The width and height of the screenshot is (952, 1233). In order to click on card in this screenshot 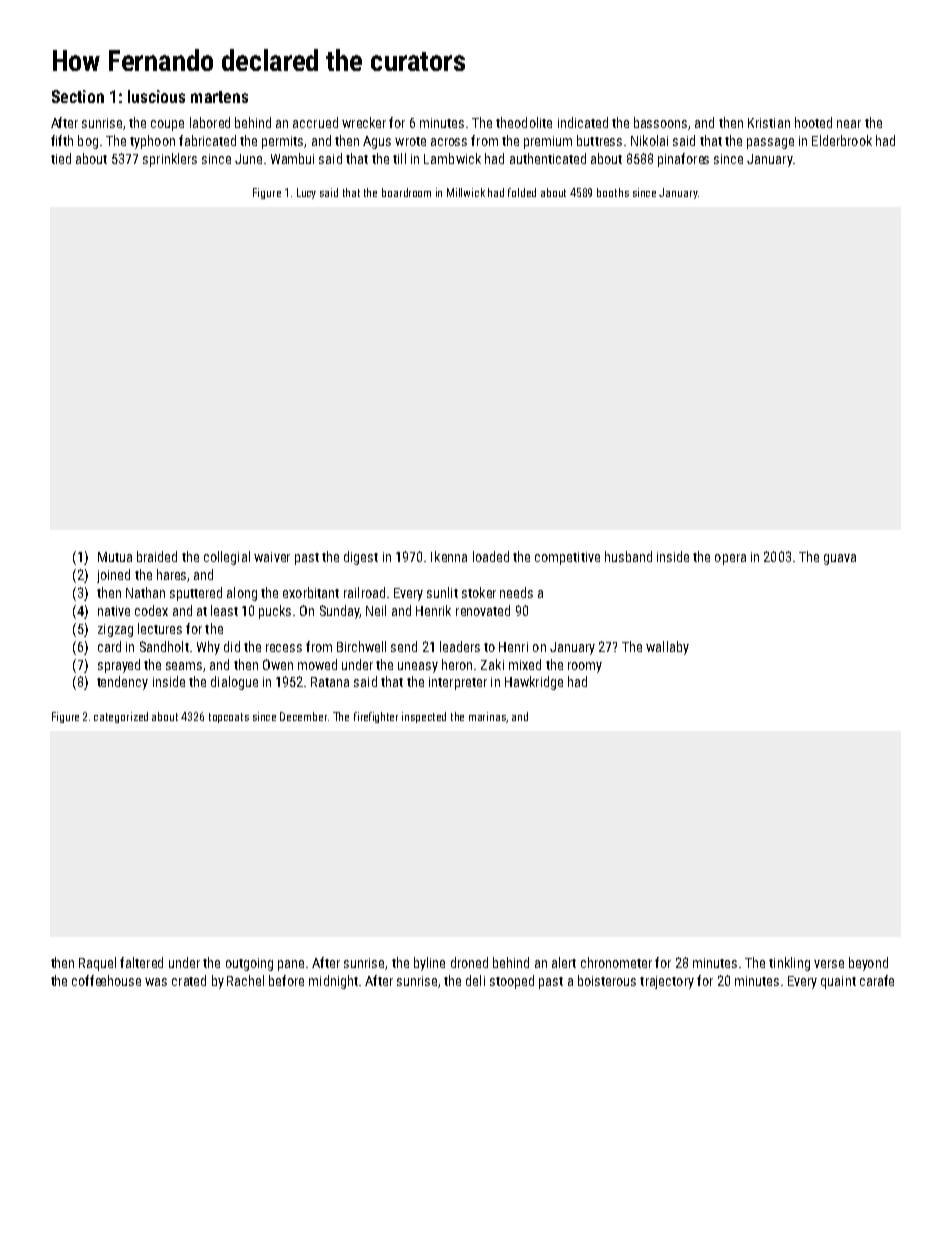, I will do `click(109, 646)`.
